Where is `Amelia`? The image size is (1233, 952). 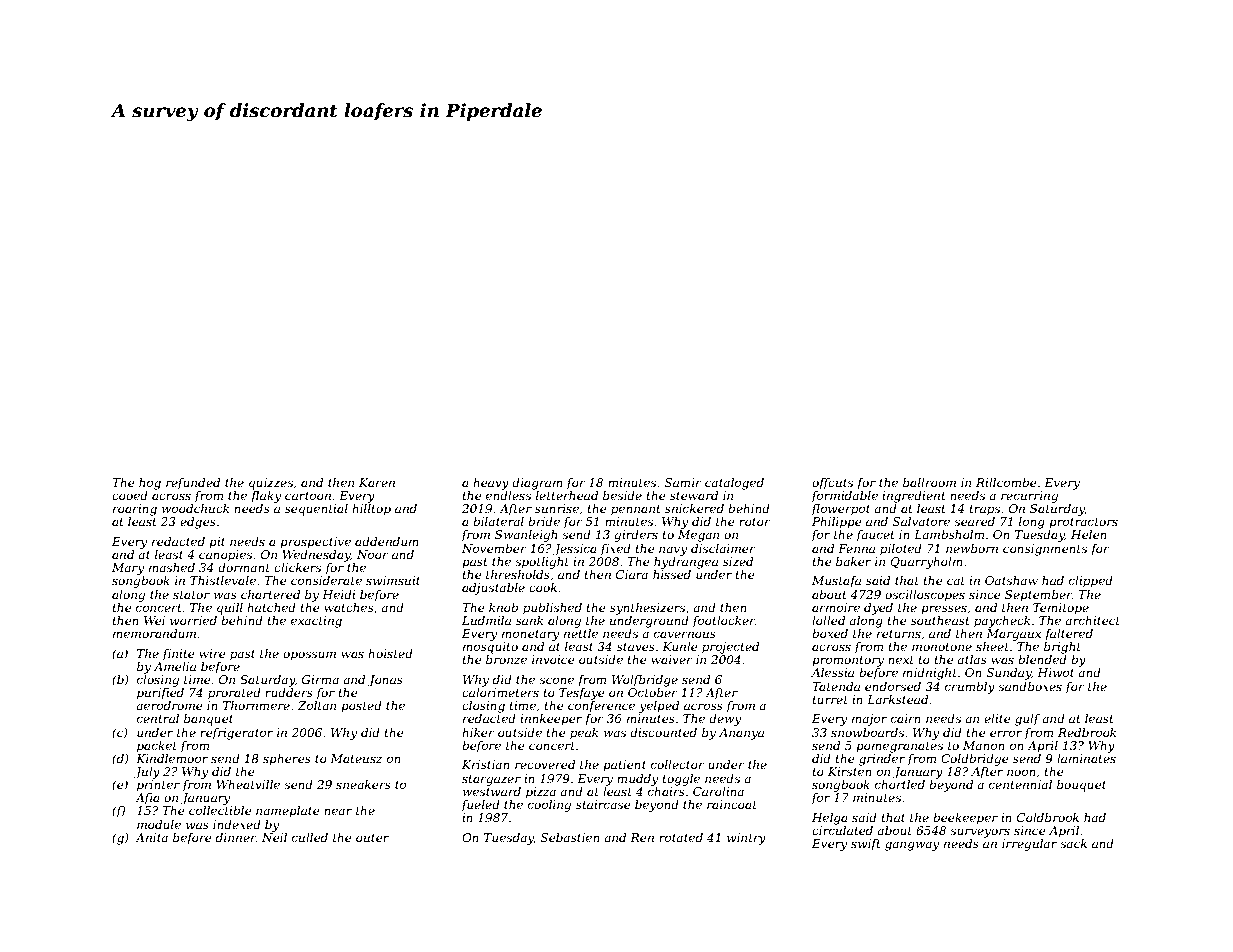 Amelia is located at coordinates (175, 666).
